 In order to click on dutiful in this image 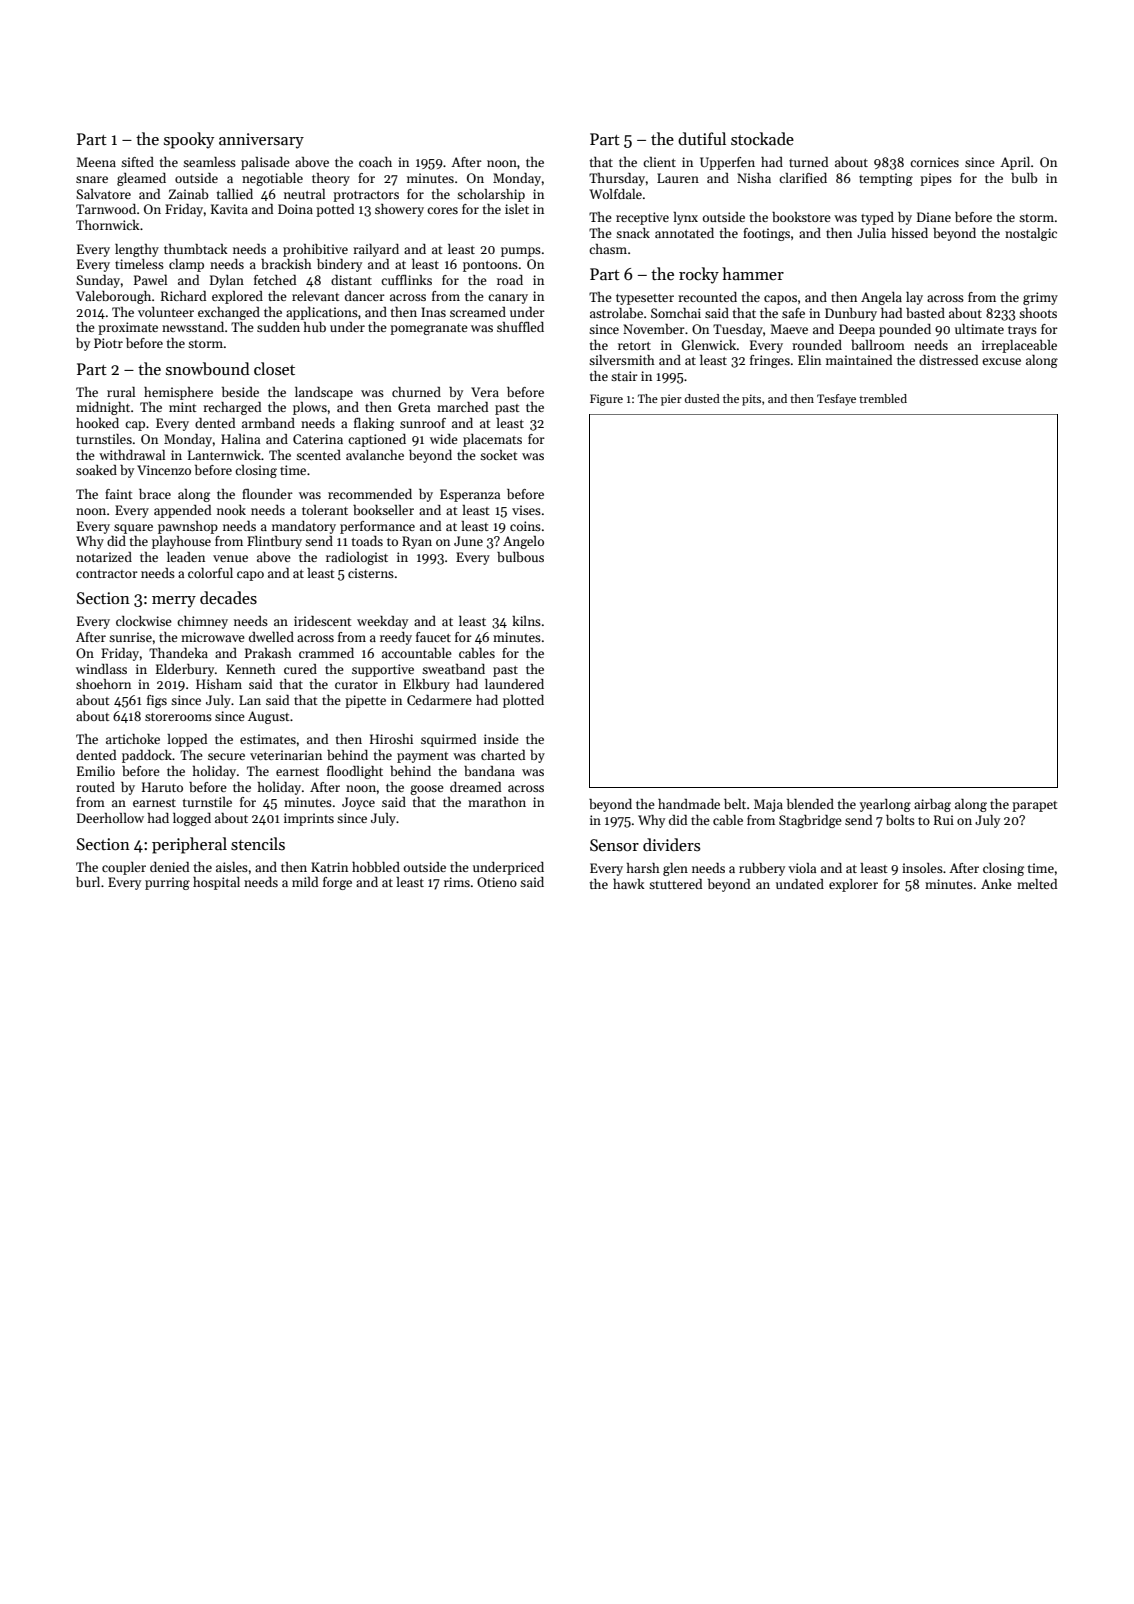, I will do `click(702, 138)`.
